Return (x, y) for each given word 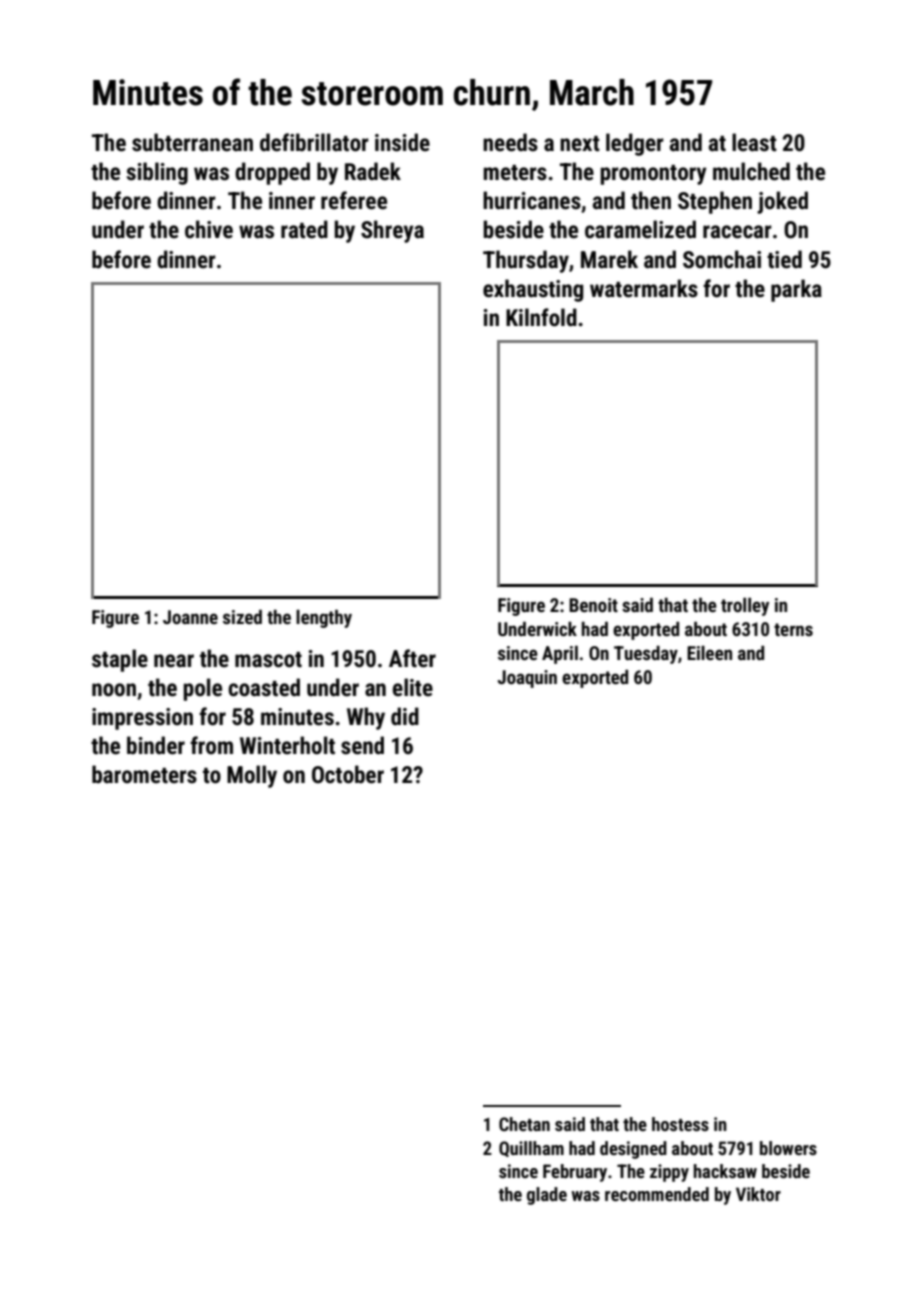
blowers (788, 1148)
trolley (745, 607)
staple (120, 660)
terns (793, 629)
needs (510, 142)
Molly (252, 776)
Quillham (531, 1149)
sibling (157, 173)
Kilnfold (541, 317)
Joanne (190, 617)
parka (796, 290)
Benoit (593, 605)
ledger (635, 144)
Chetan (524, 1124)
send (362, 745)
